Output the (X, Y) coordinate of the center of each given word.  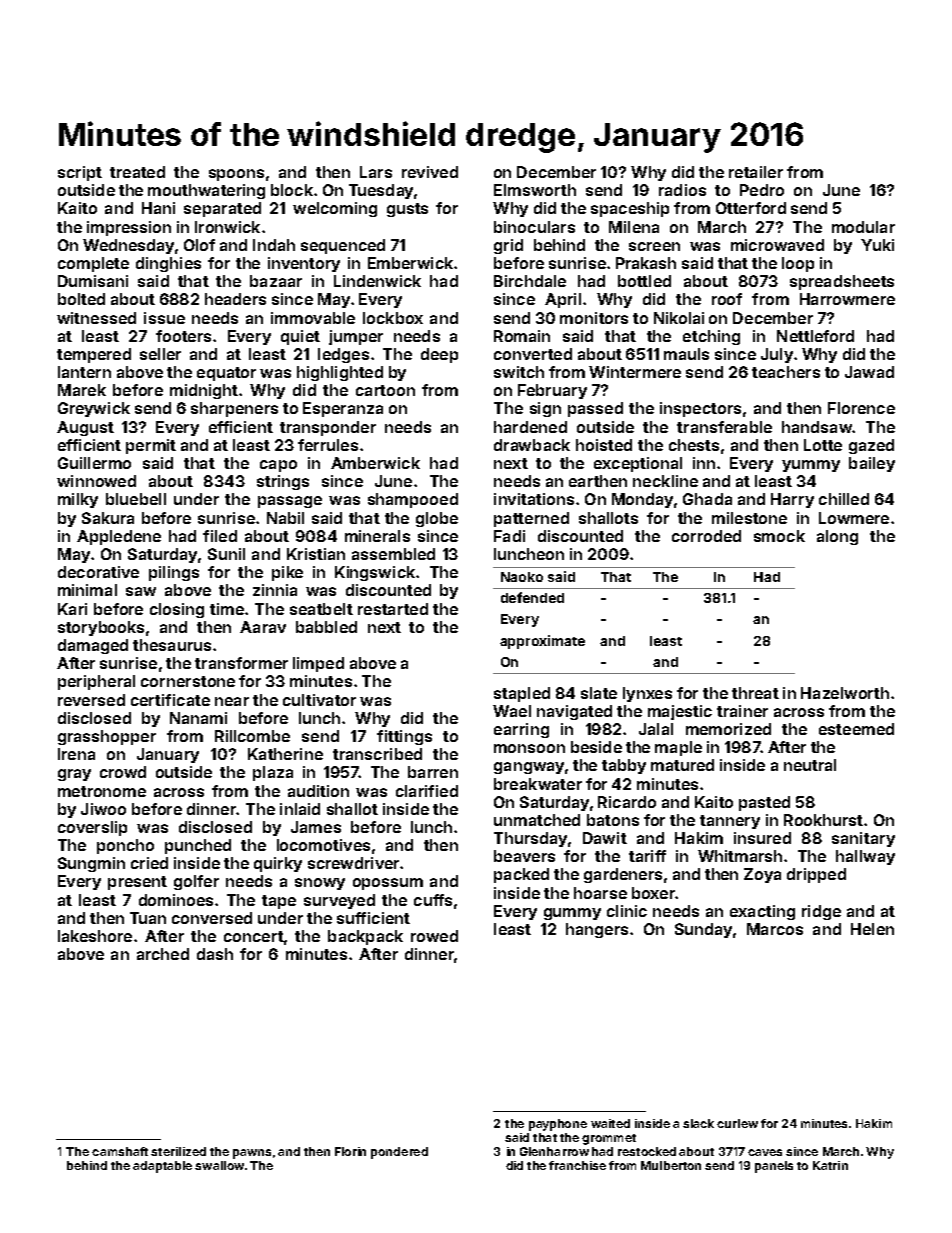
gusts (407, 210)
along (837, 537)
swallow (219, 1165)
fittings (404, 737)
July (777, 355)
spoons (236, 175)
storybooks (101, 628)
